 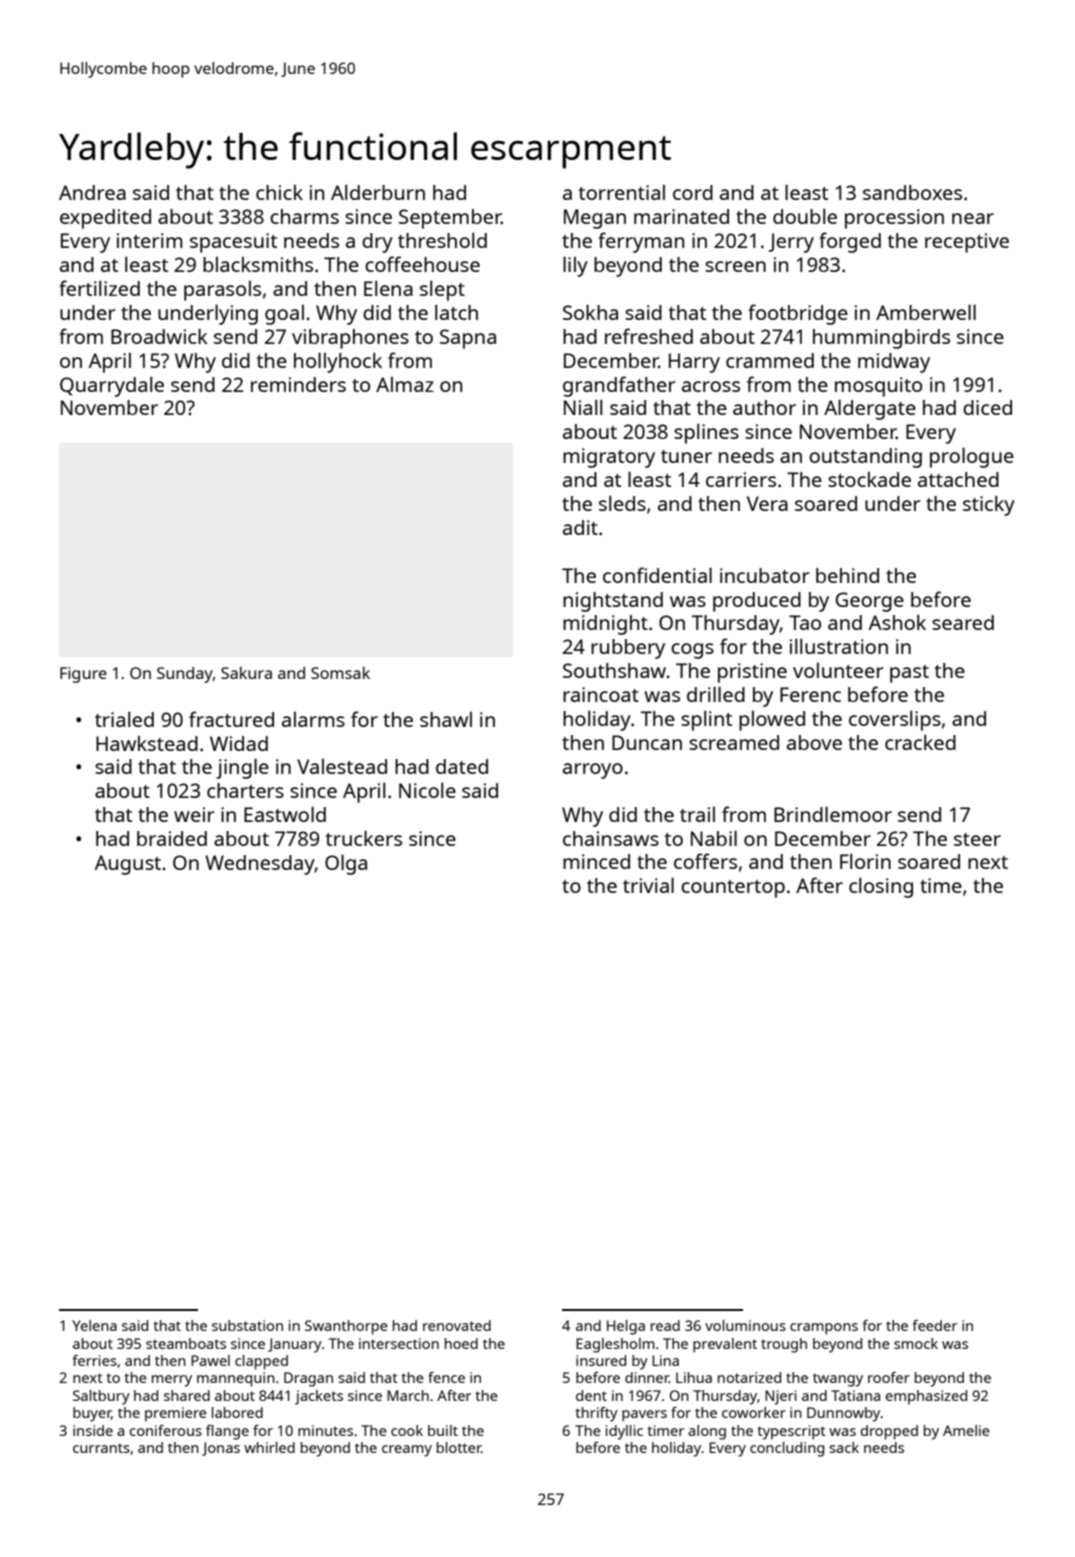 I want to click on Nabil, so click(x=714, y=838).
